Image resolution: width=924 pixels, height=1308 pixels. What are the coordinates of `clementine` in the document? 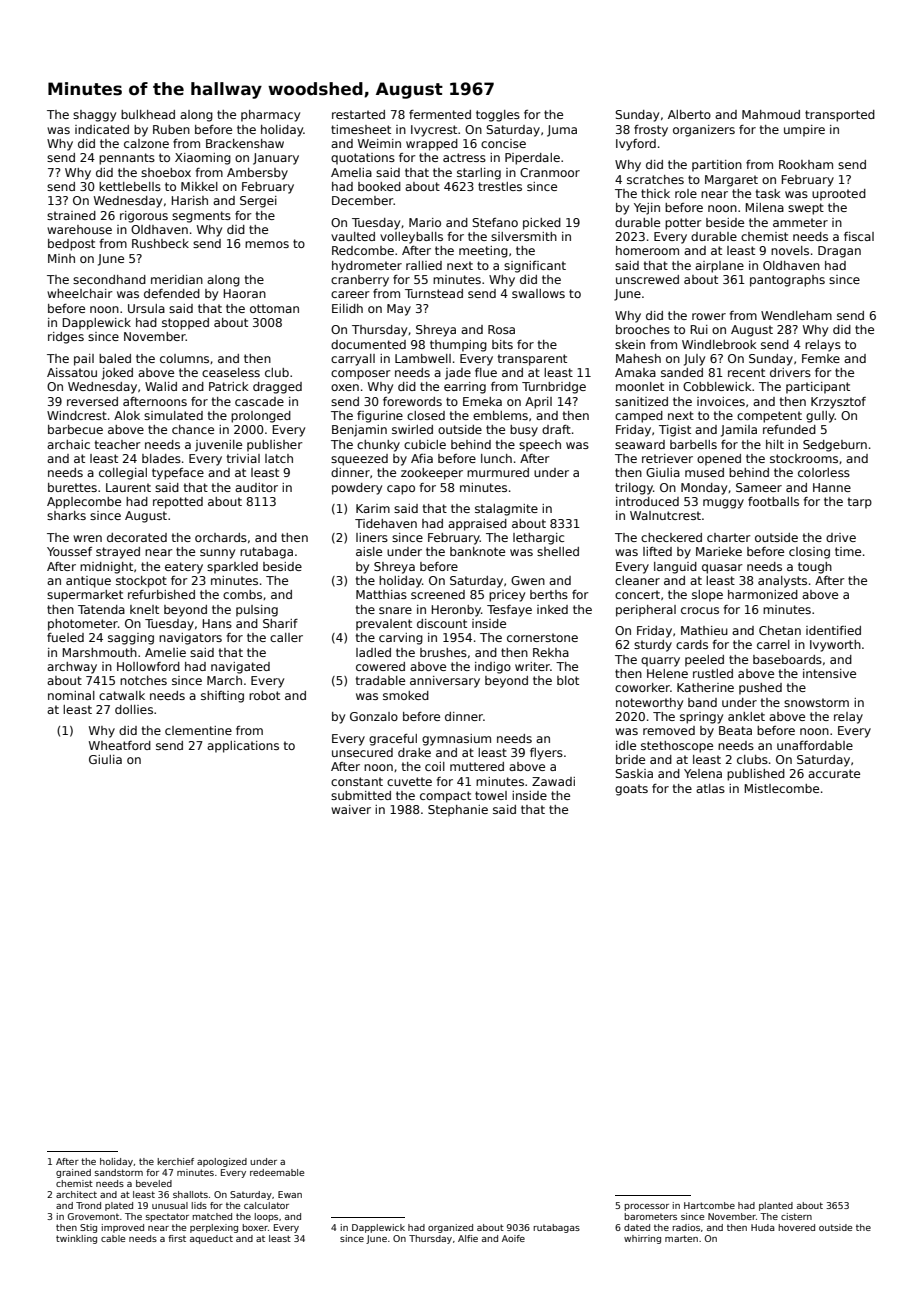 It's located at (198, 730).
